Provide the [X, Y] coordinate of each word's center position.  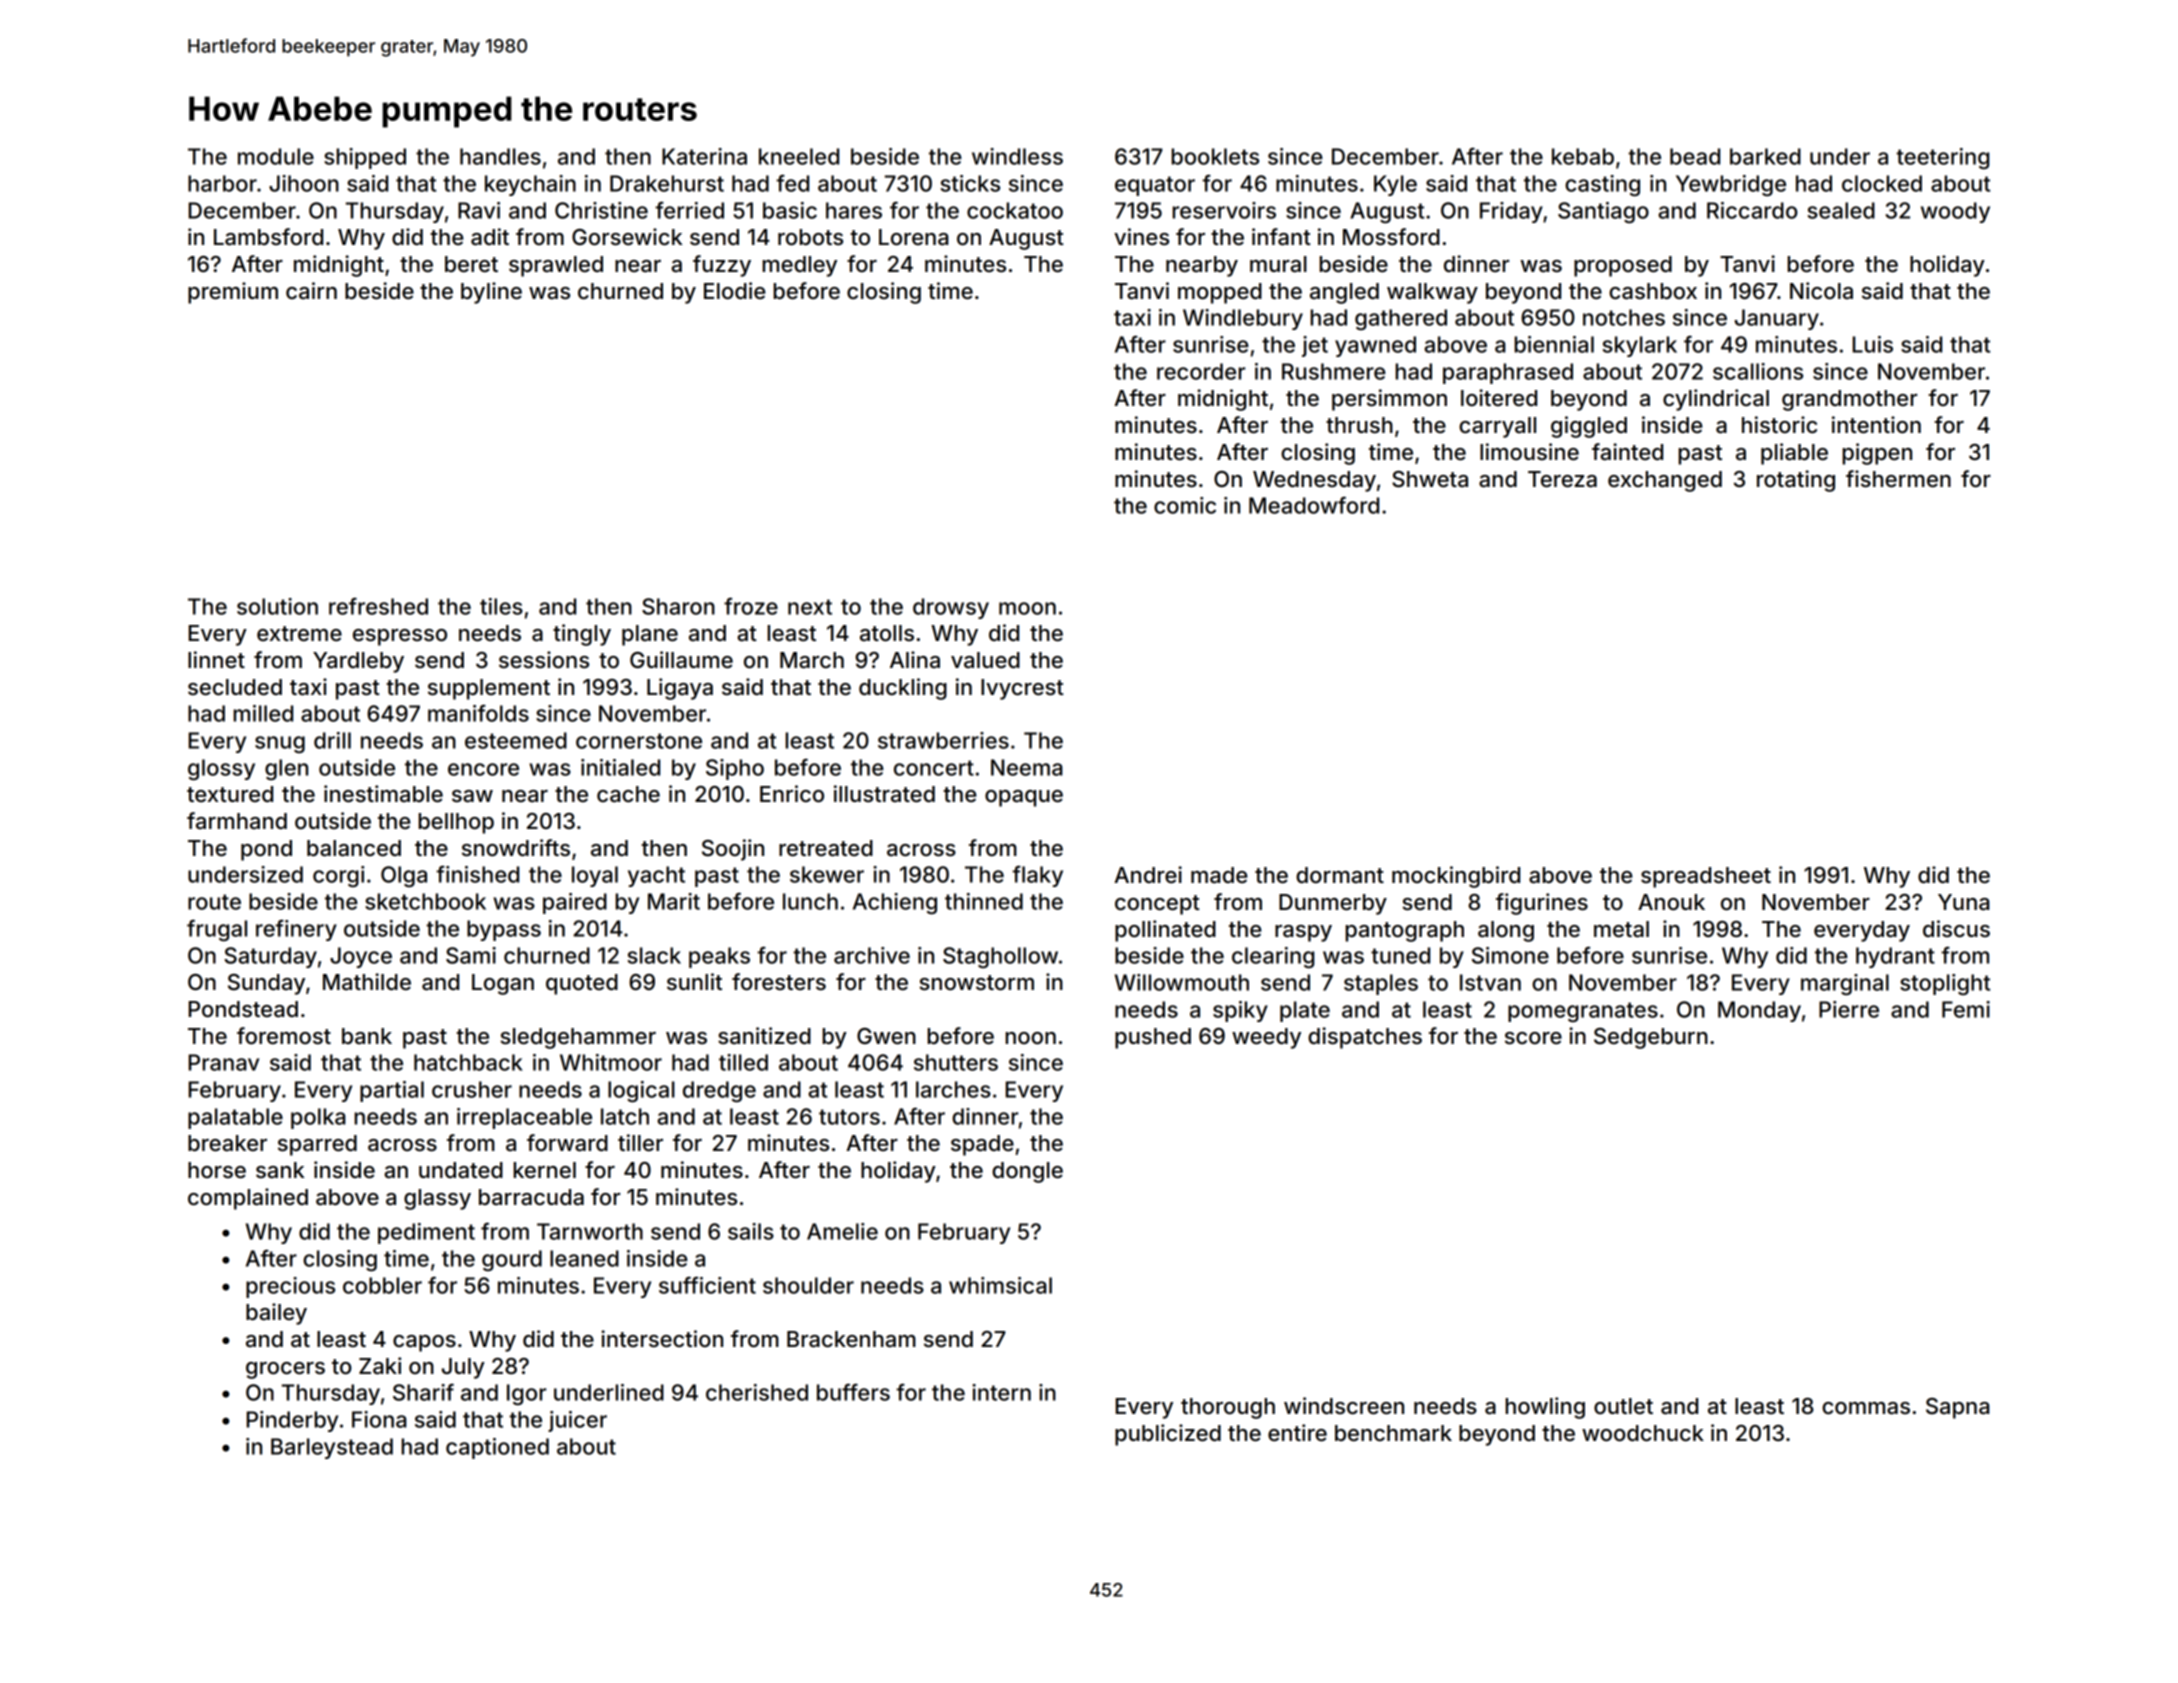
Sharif [423, 1392]
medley [799, 266]
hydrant [1895, 957]
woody [1955, 212]
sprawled [556, 266]
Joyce [361, 957]
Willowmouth [1182, 982]
